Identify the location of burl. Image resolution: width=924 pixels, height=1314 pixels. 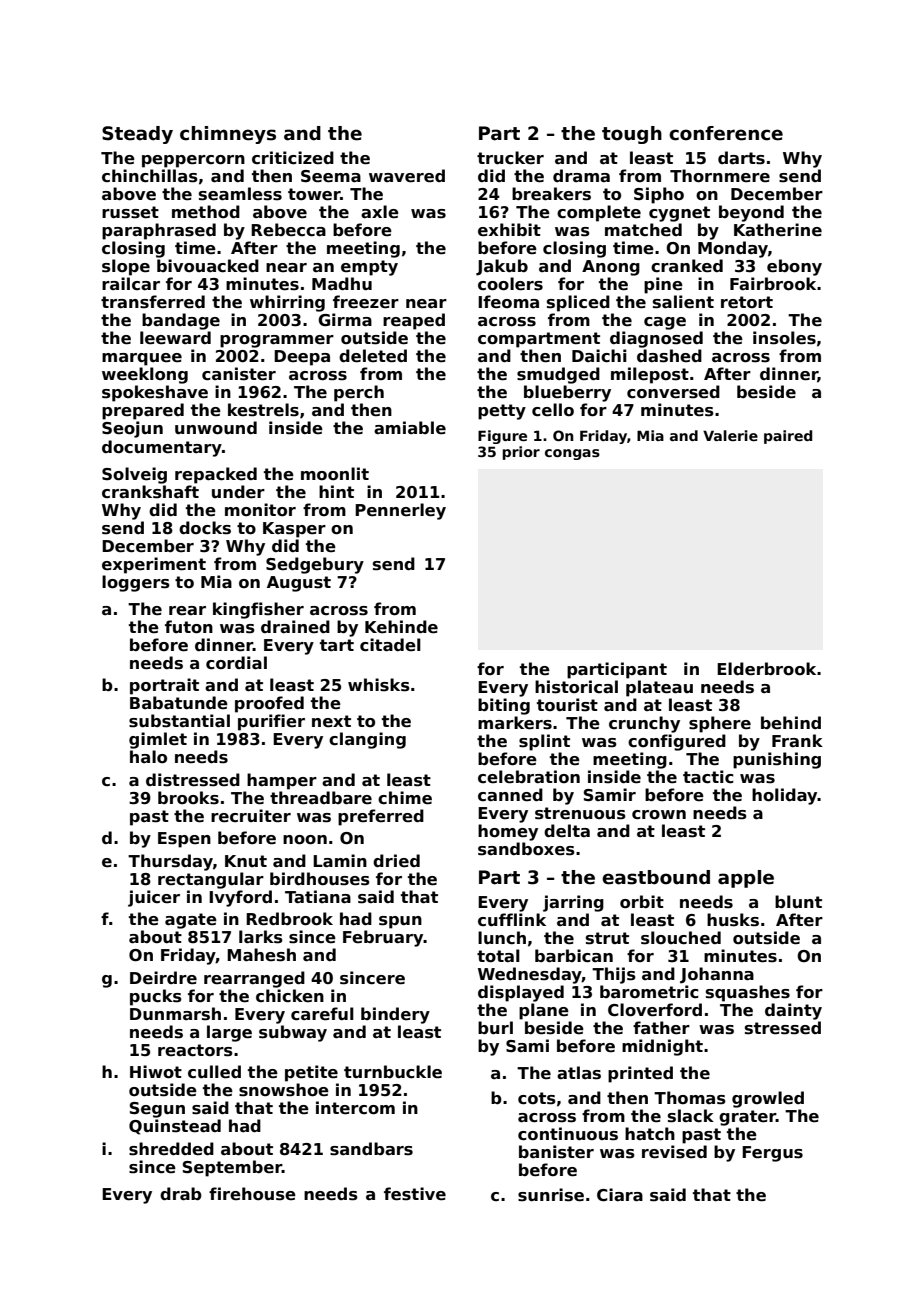
(495, 1027).
